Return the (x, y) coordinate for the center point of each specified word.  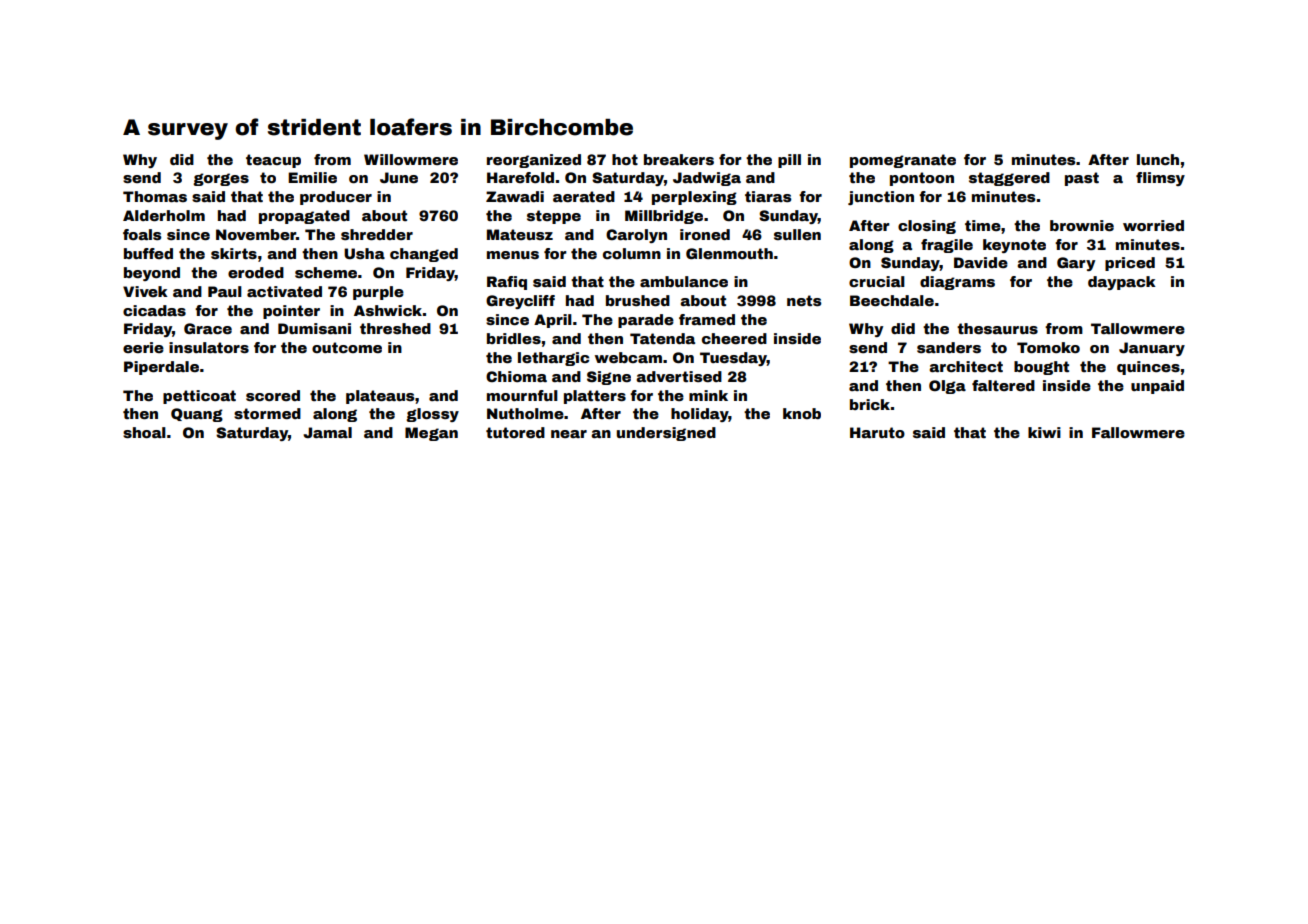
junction (881, 198)
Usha (364, 253)
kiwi (1044, 432)
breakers (679, 159)
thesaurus (997, 328)
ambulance (684, 281)
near (569, 434)
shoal (144, 432)
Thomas (155, 196)
